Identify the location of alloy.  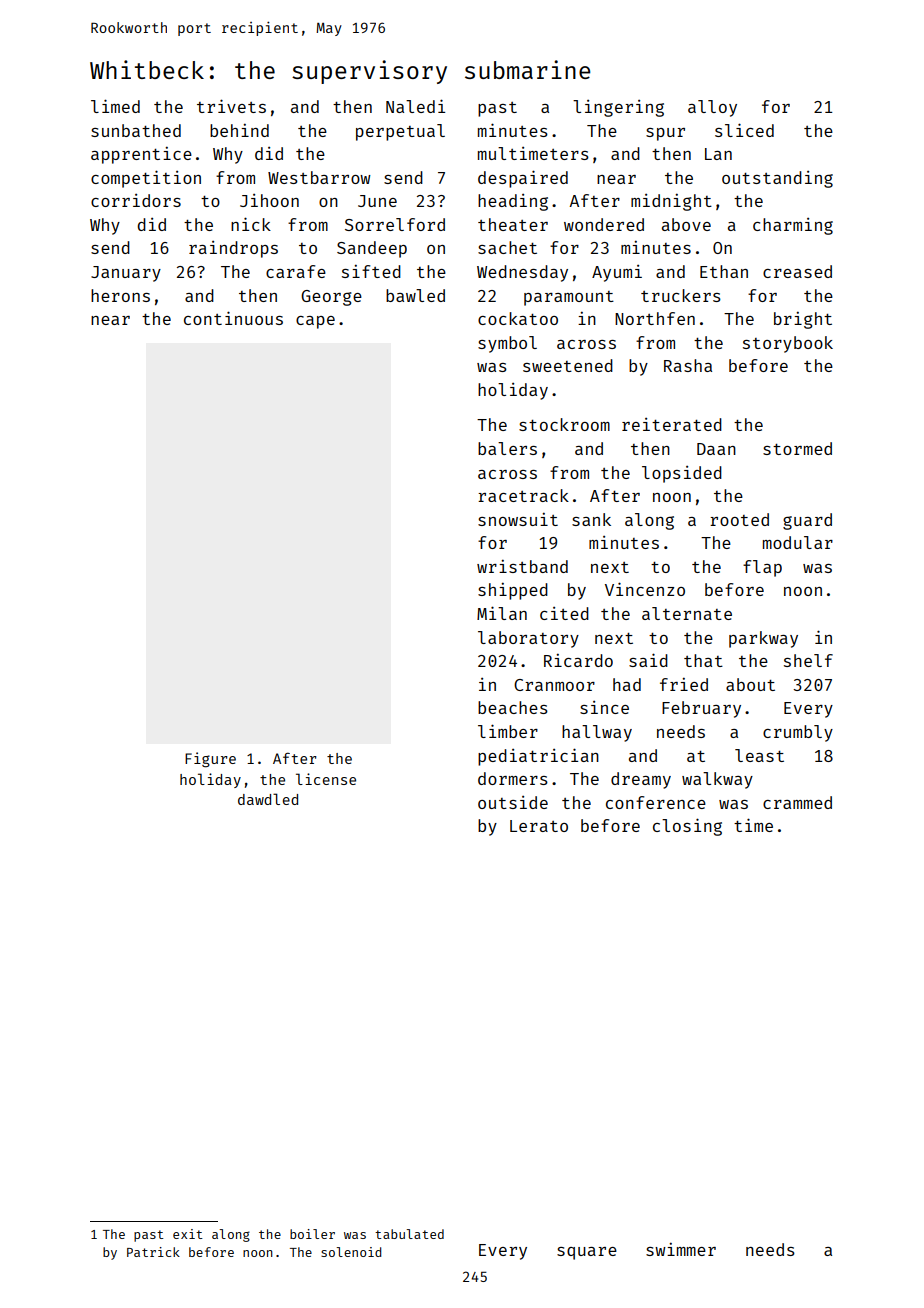
(712, 108).
